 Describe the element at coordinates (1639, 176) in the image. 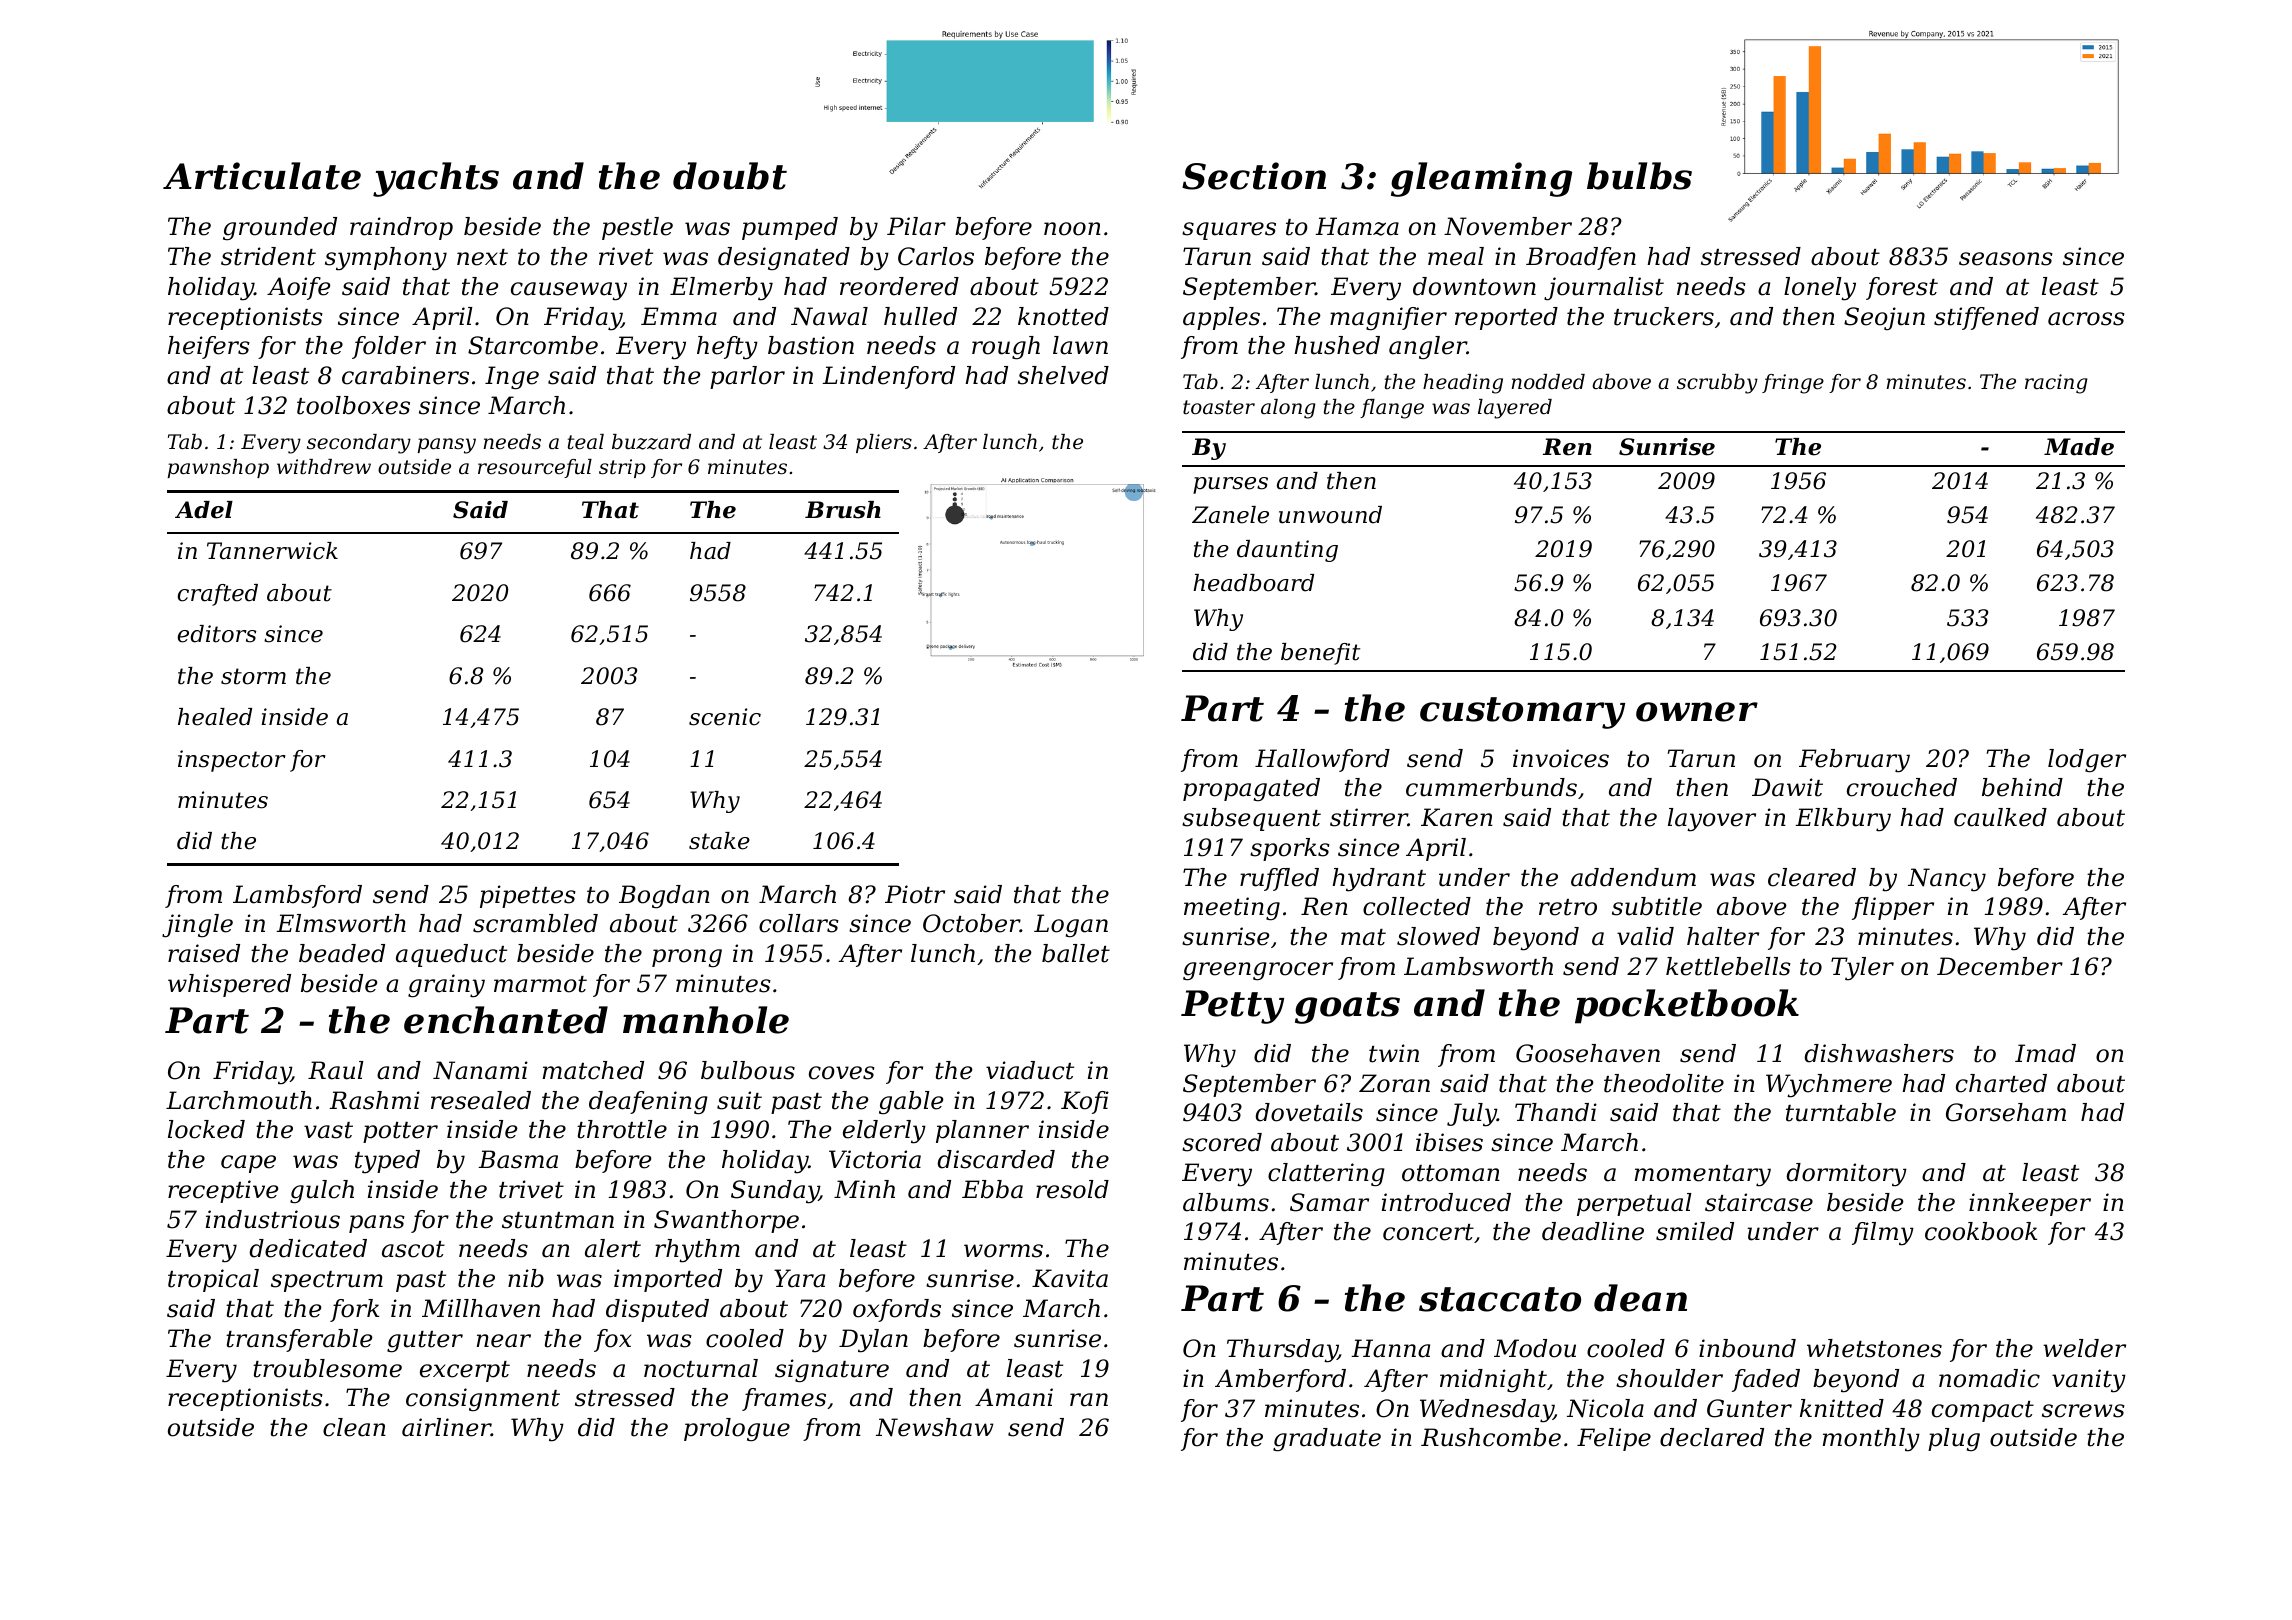

I see `bulbs` at that location.
